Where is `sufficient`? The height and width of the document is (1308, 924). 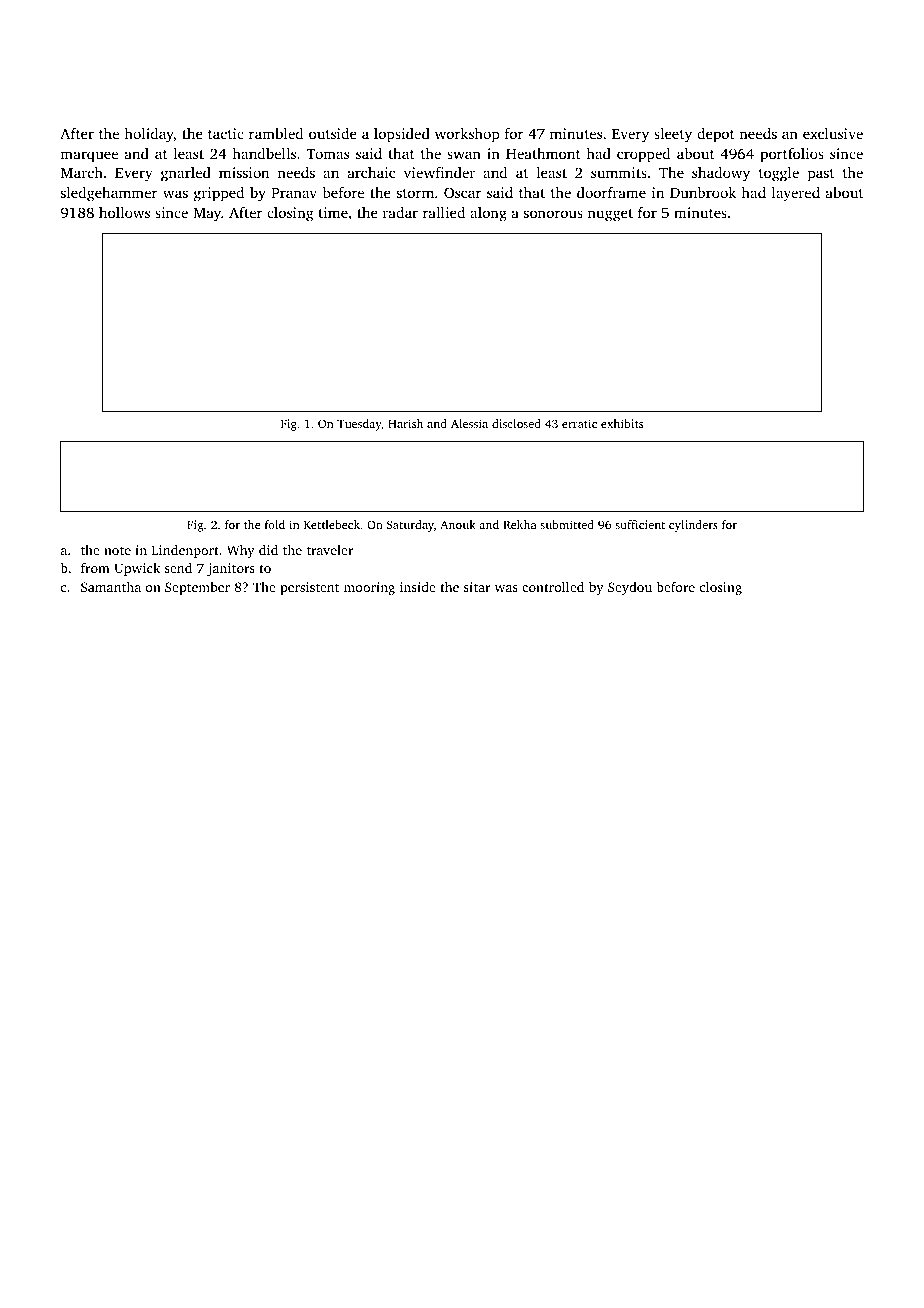 sufficient is located at coordinates (640, 524).
